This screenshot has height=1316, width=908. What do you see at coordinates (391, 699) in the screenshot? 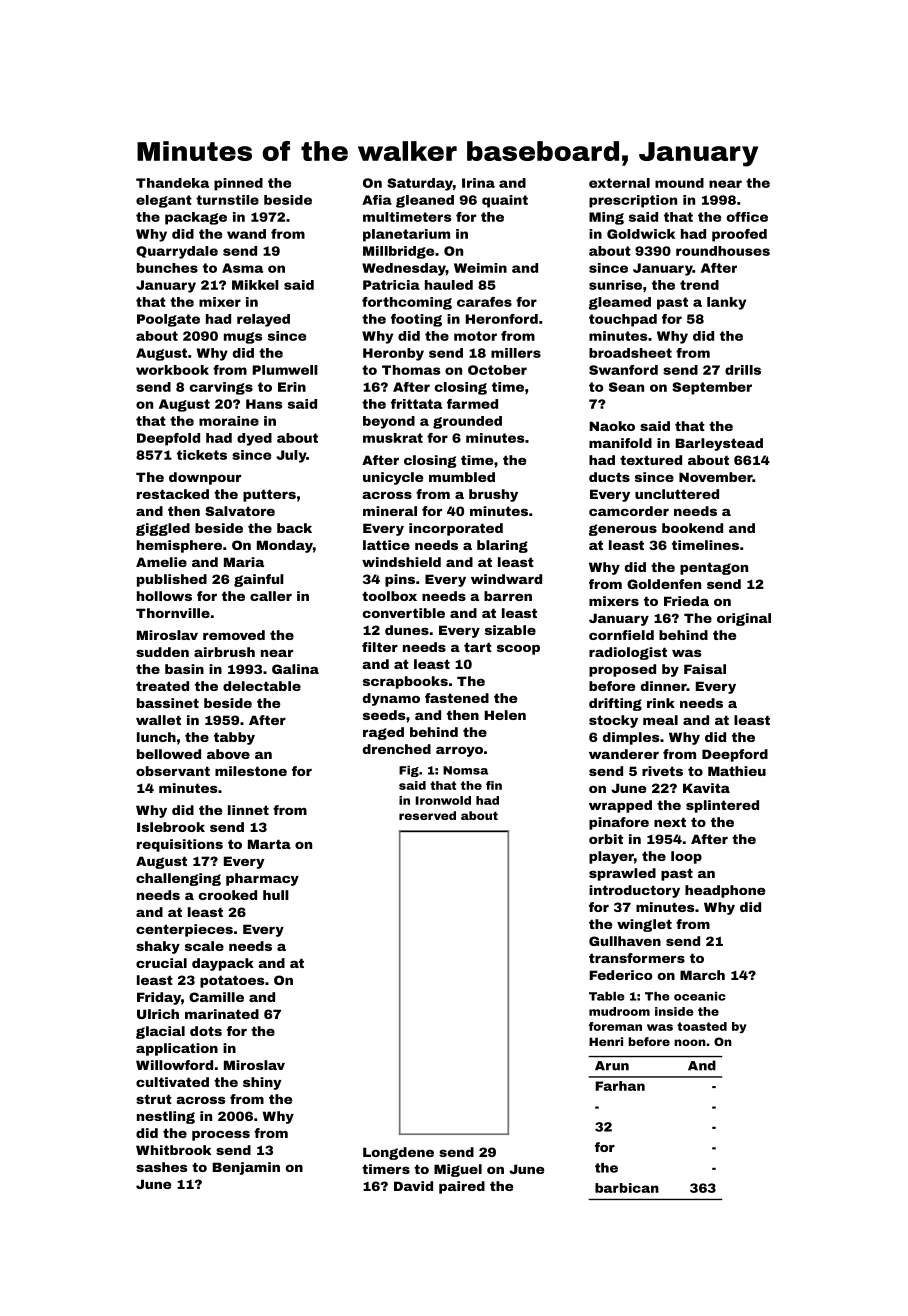
I see `dynamo` at bounding box center [391, 699].
